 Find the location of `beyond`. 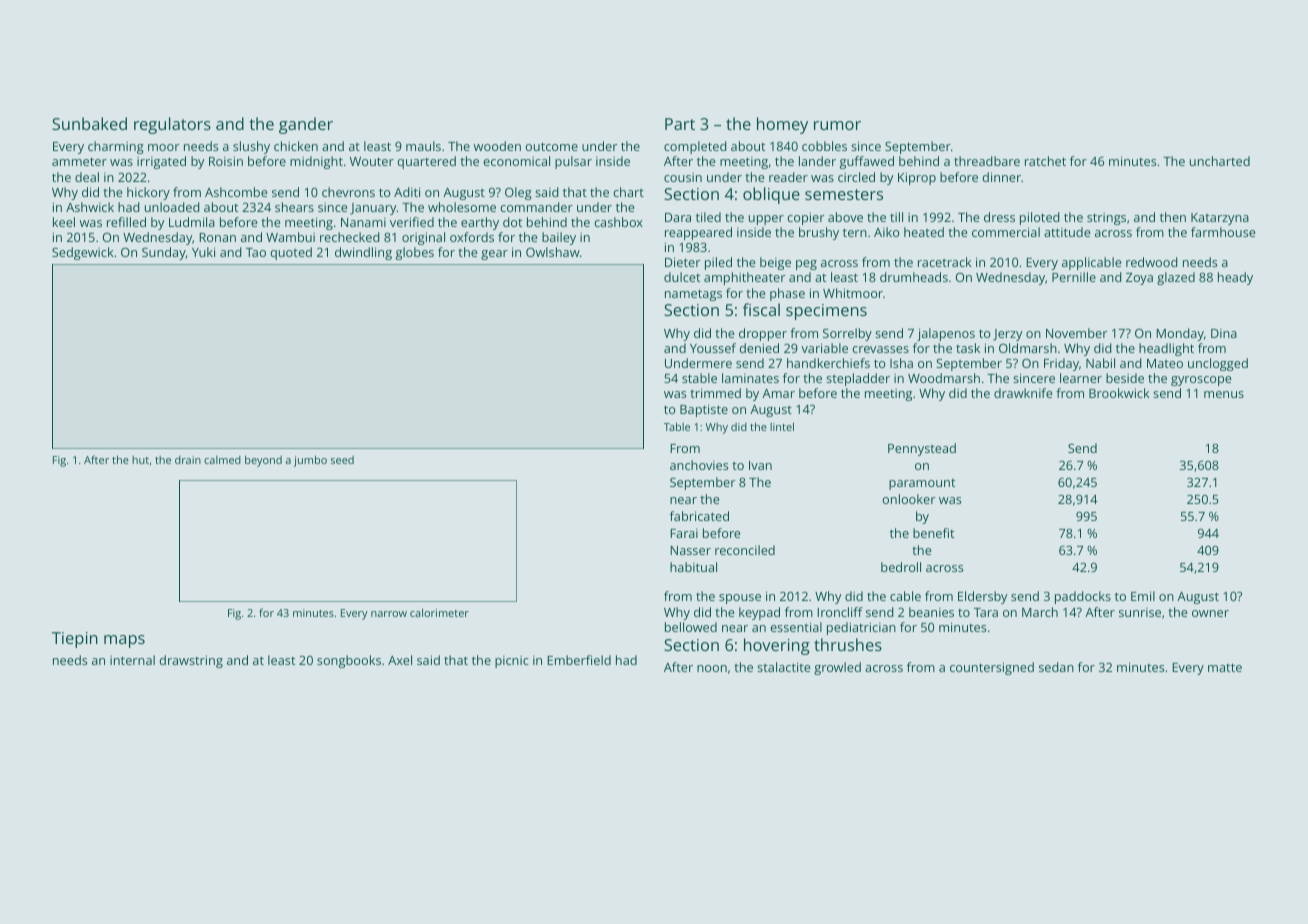

beyond is located at coordinates (263, 461).
